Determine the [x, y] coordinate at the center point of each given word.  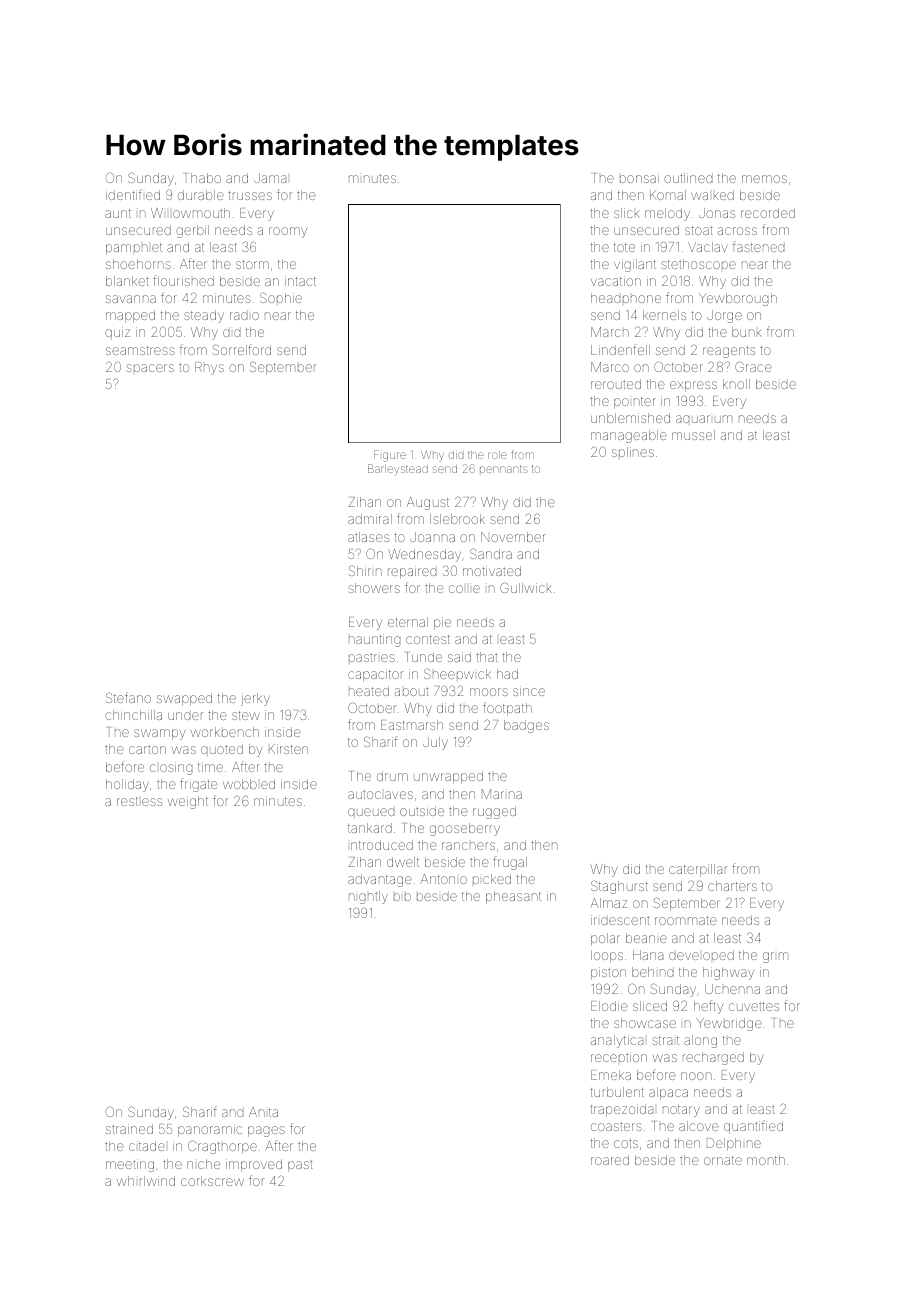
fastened [758, 246]
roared [610, 1160]
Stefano [128, 697]
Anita [263, 1112]
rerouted [616, 384]
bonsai [639, 178]
